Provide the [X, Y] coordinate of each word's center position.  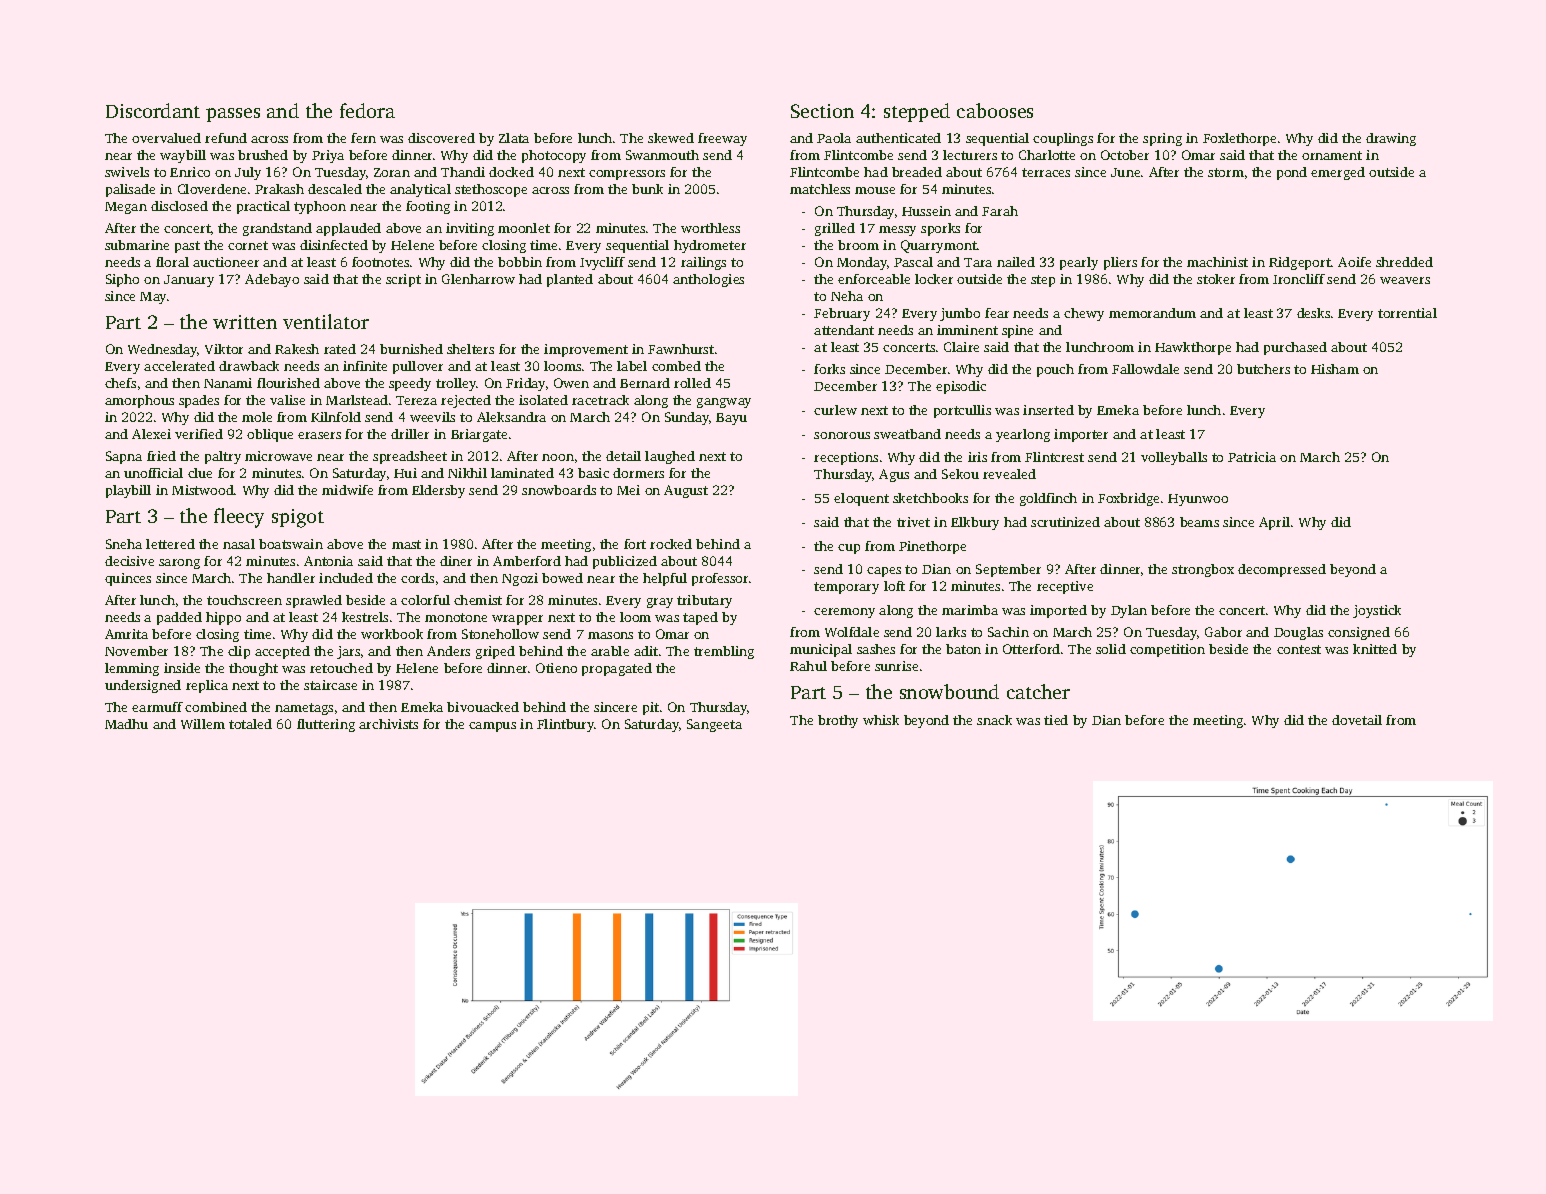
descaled [335, 189]
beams [1199, 522]
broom [858, 245]
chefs [120, 383]
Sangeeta [714, 725]
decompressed [1282, 570]
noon [558, 457]
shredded [1404, 262]
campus [492, 727]
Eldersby [438, 491]
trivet [913, 522]
